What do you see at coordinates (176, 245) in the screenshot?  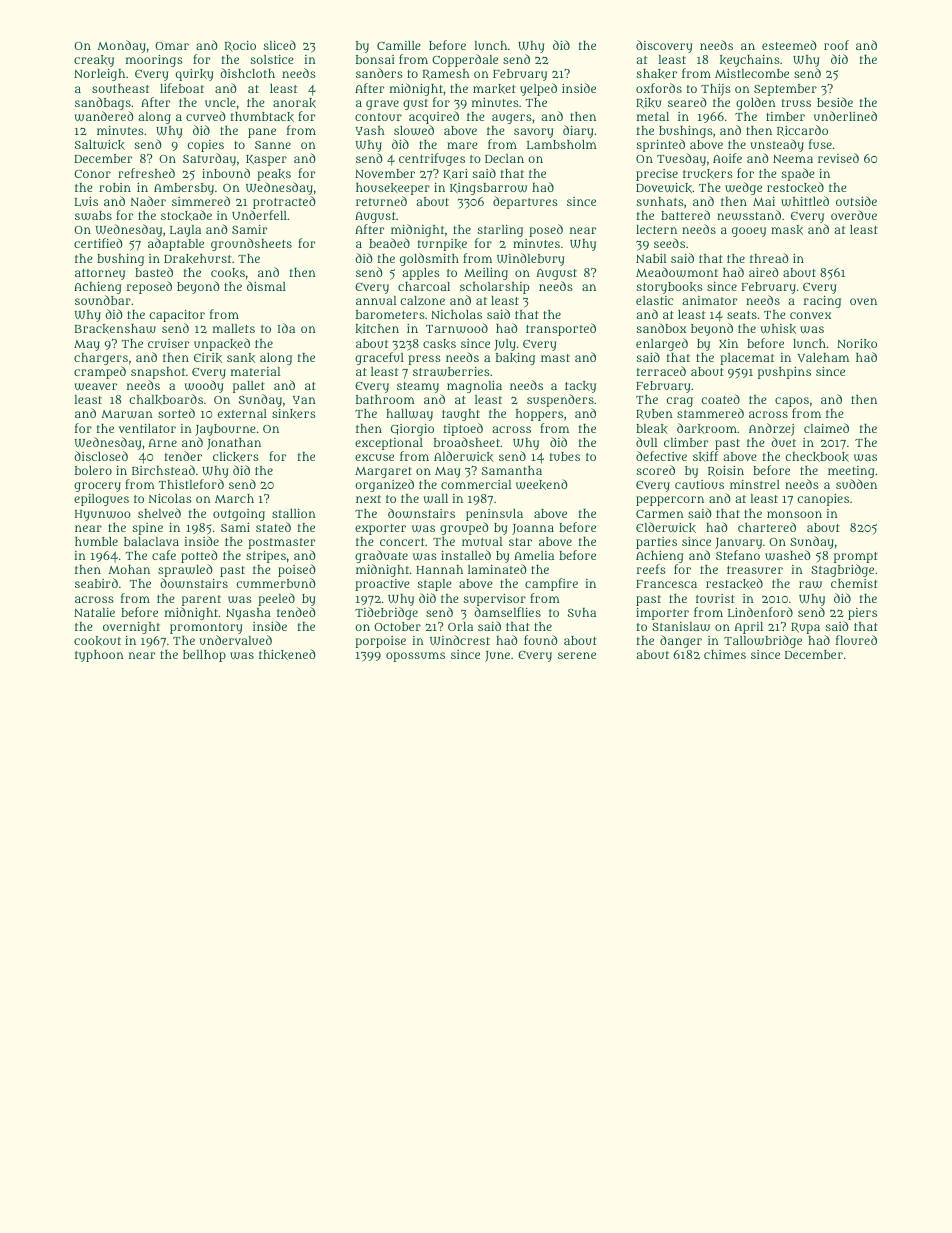 I see `adaptable` at bounding box center [176, 245].
